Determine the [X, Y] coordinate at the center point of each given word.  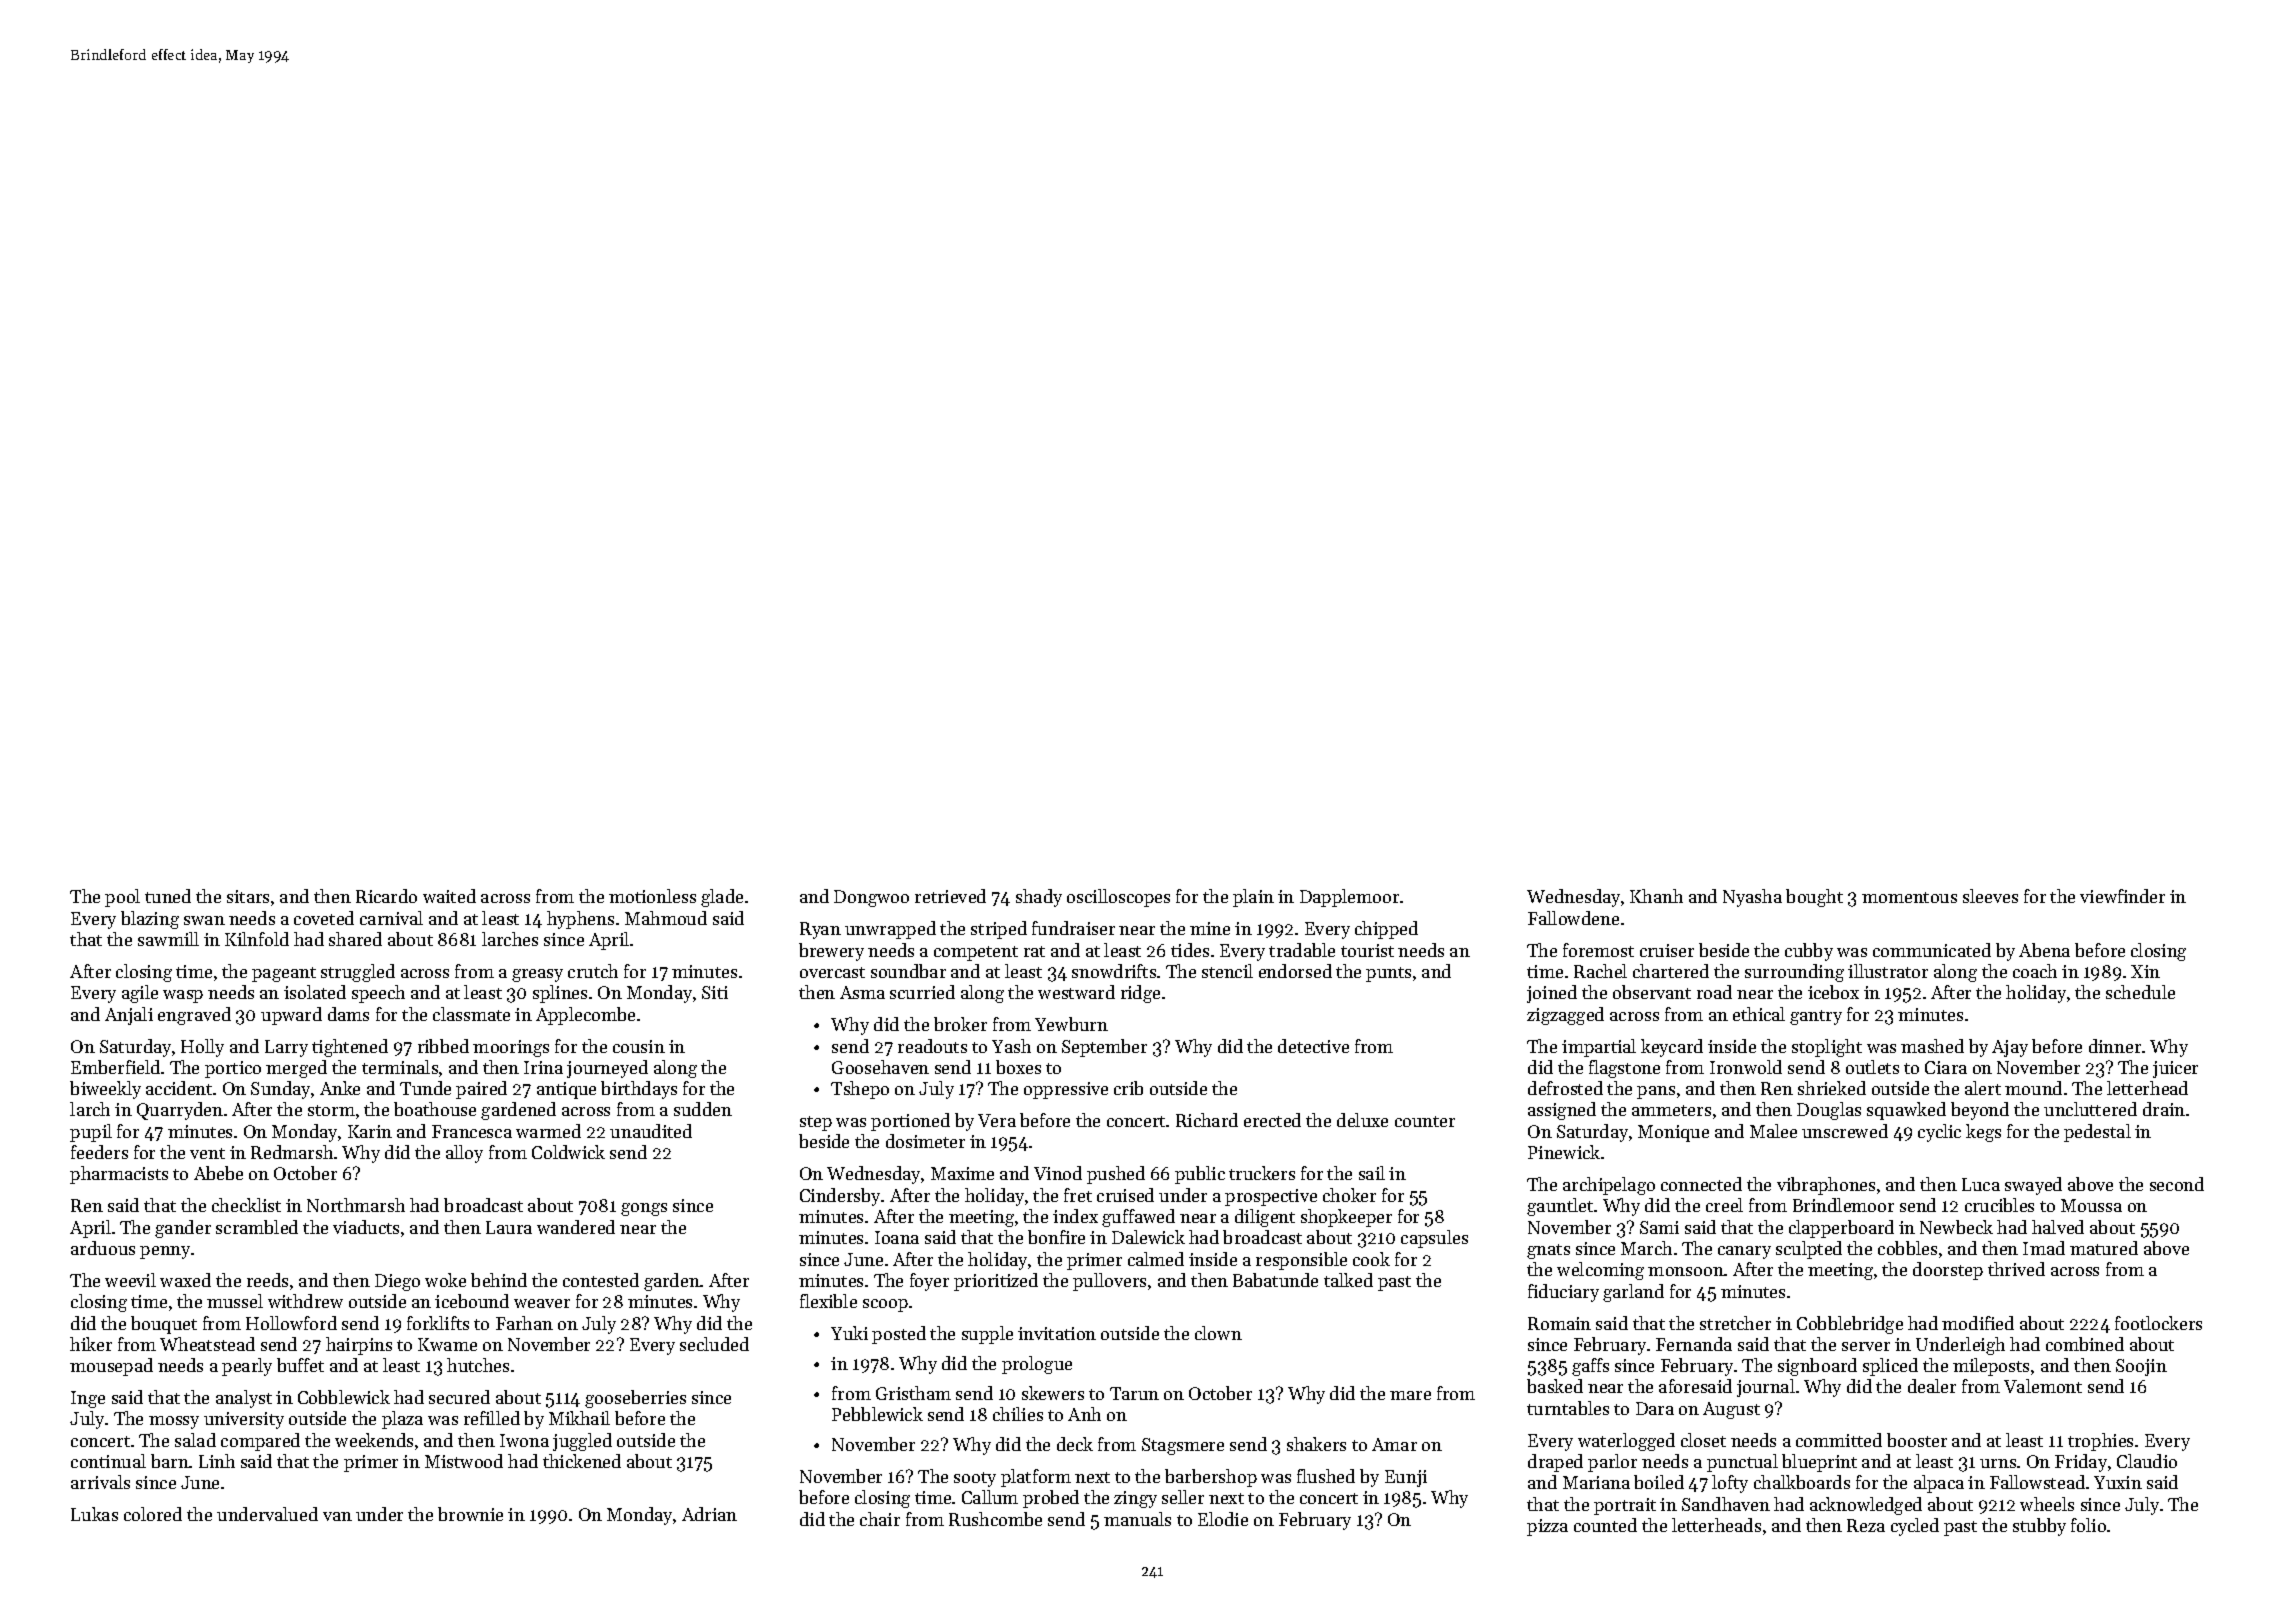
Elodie [1223, 1519]
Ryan [820, 930]
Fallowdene [1573, 918]
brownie [470, 1514]
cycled [1915, 1527]
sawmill [168, 939]
